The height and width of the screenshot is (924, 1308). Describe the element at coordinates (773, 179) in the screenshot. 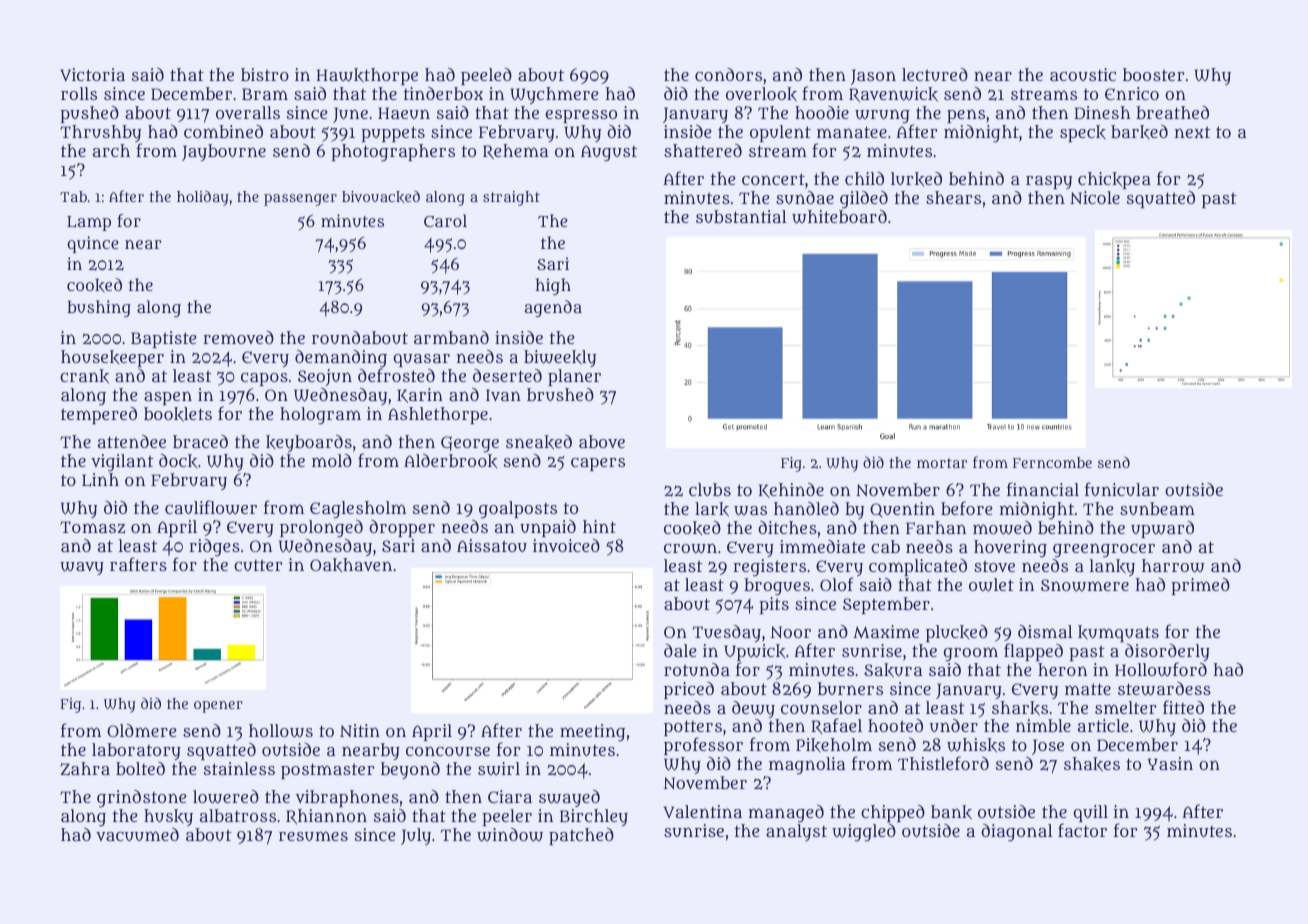

I see `concert` at that location.
